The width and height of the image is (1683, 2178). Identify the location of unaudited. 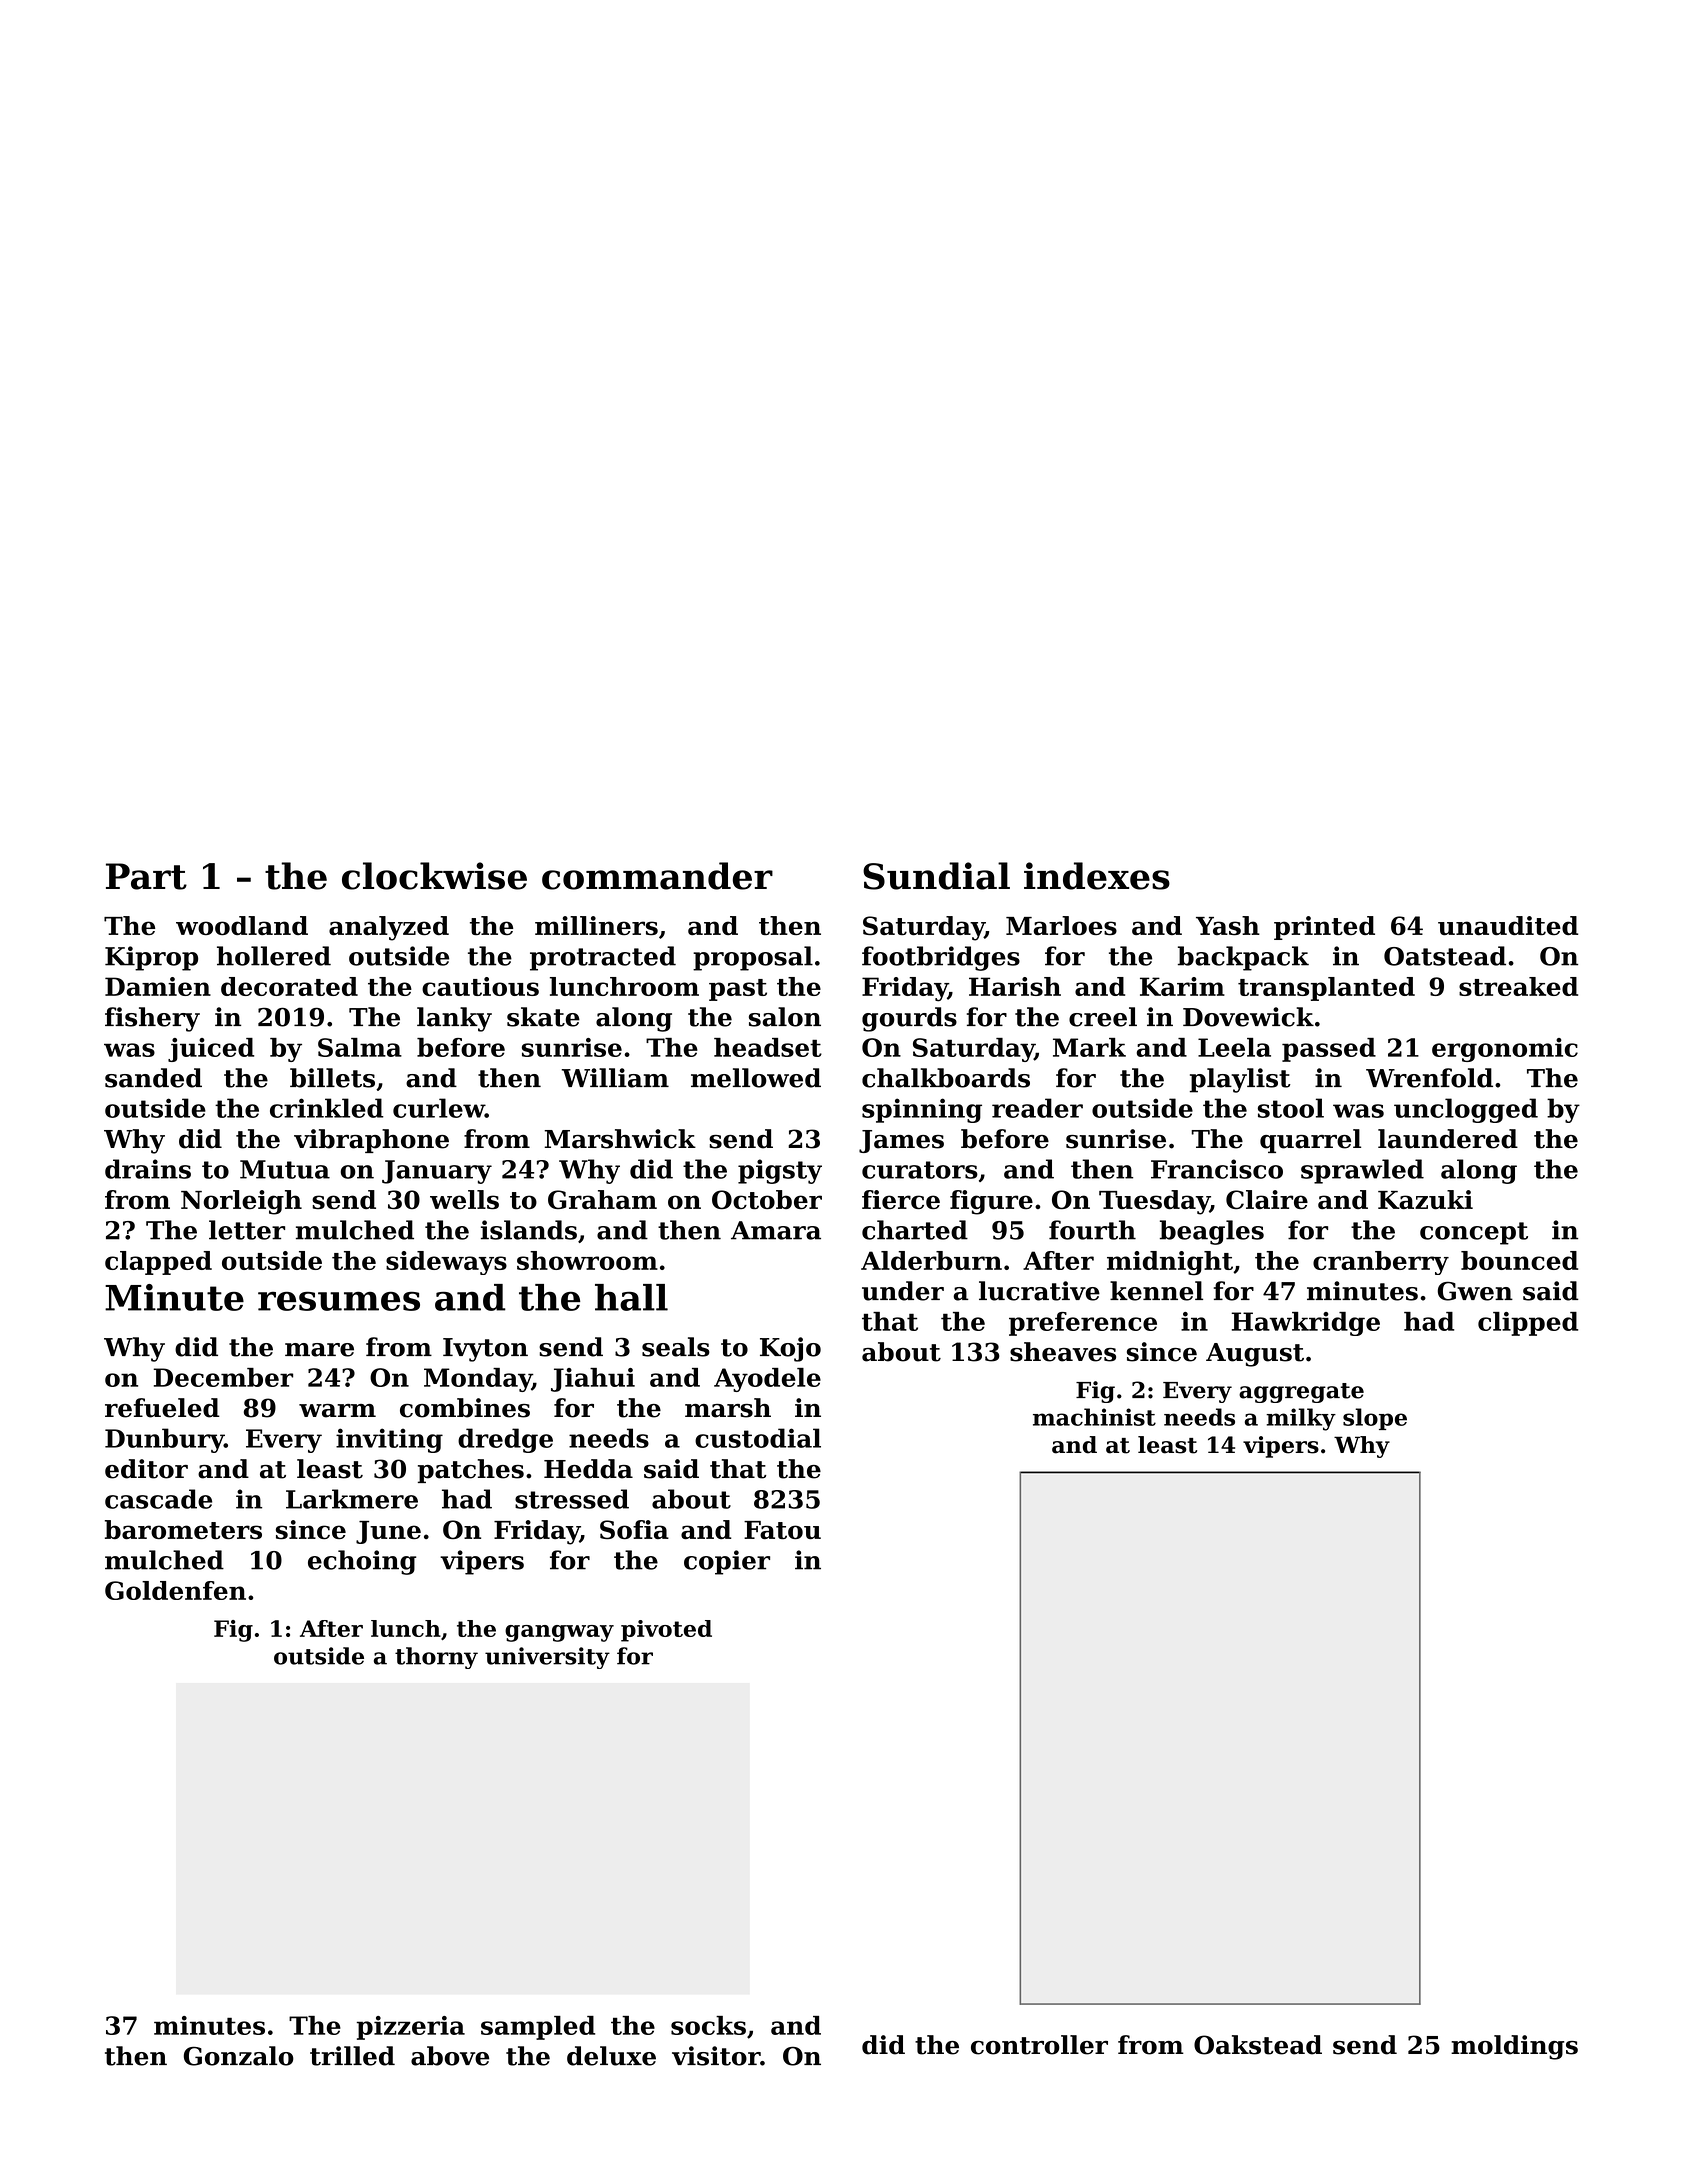
(1508, 926).
